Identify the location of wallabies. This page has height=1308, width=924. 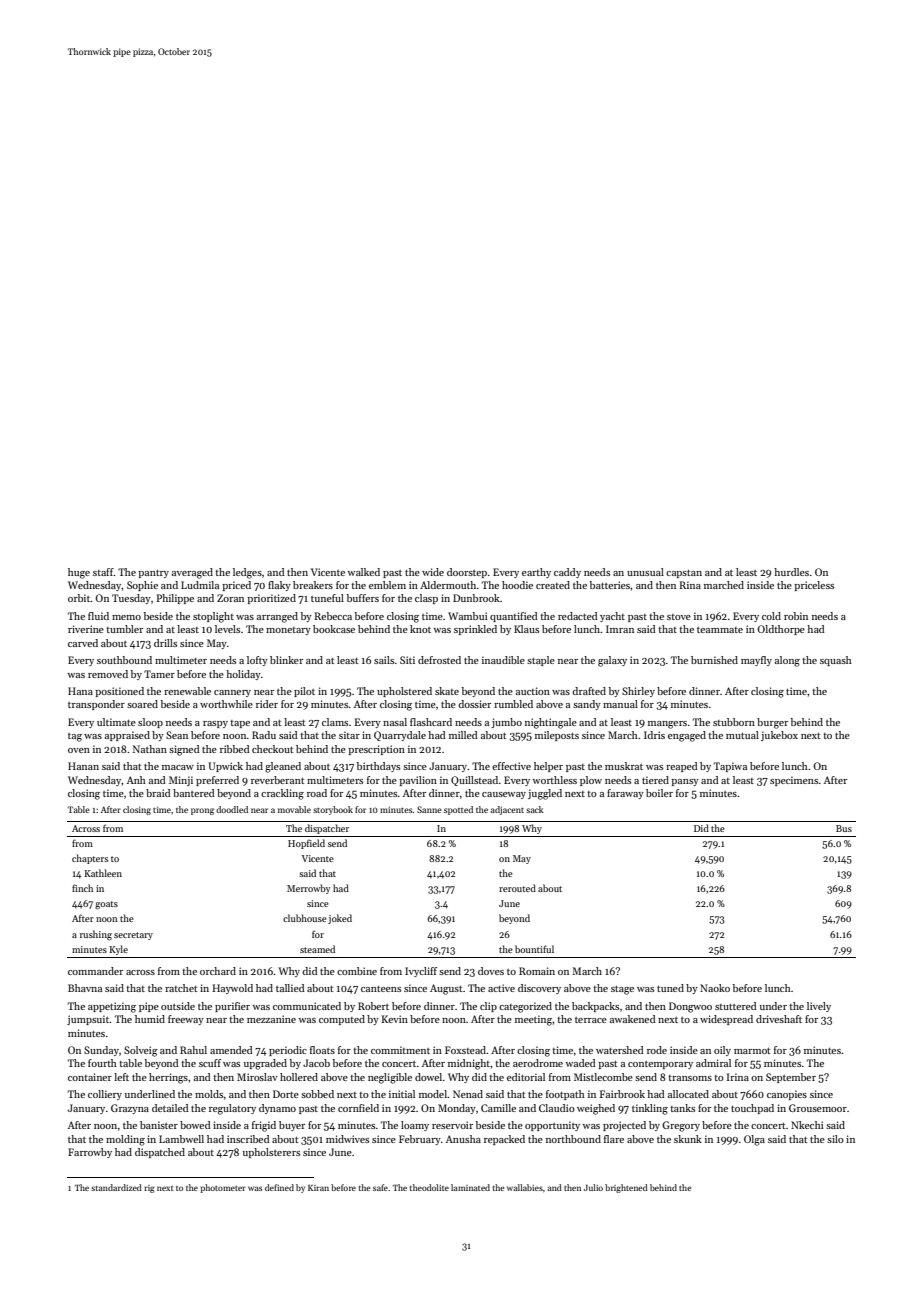
(525, 1187).
